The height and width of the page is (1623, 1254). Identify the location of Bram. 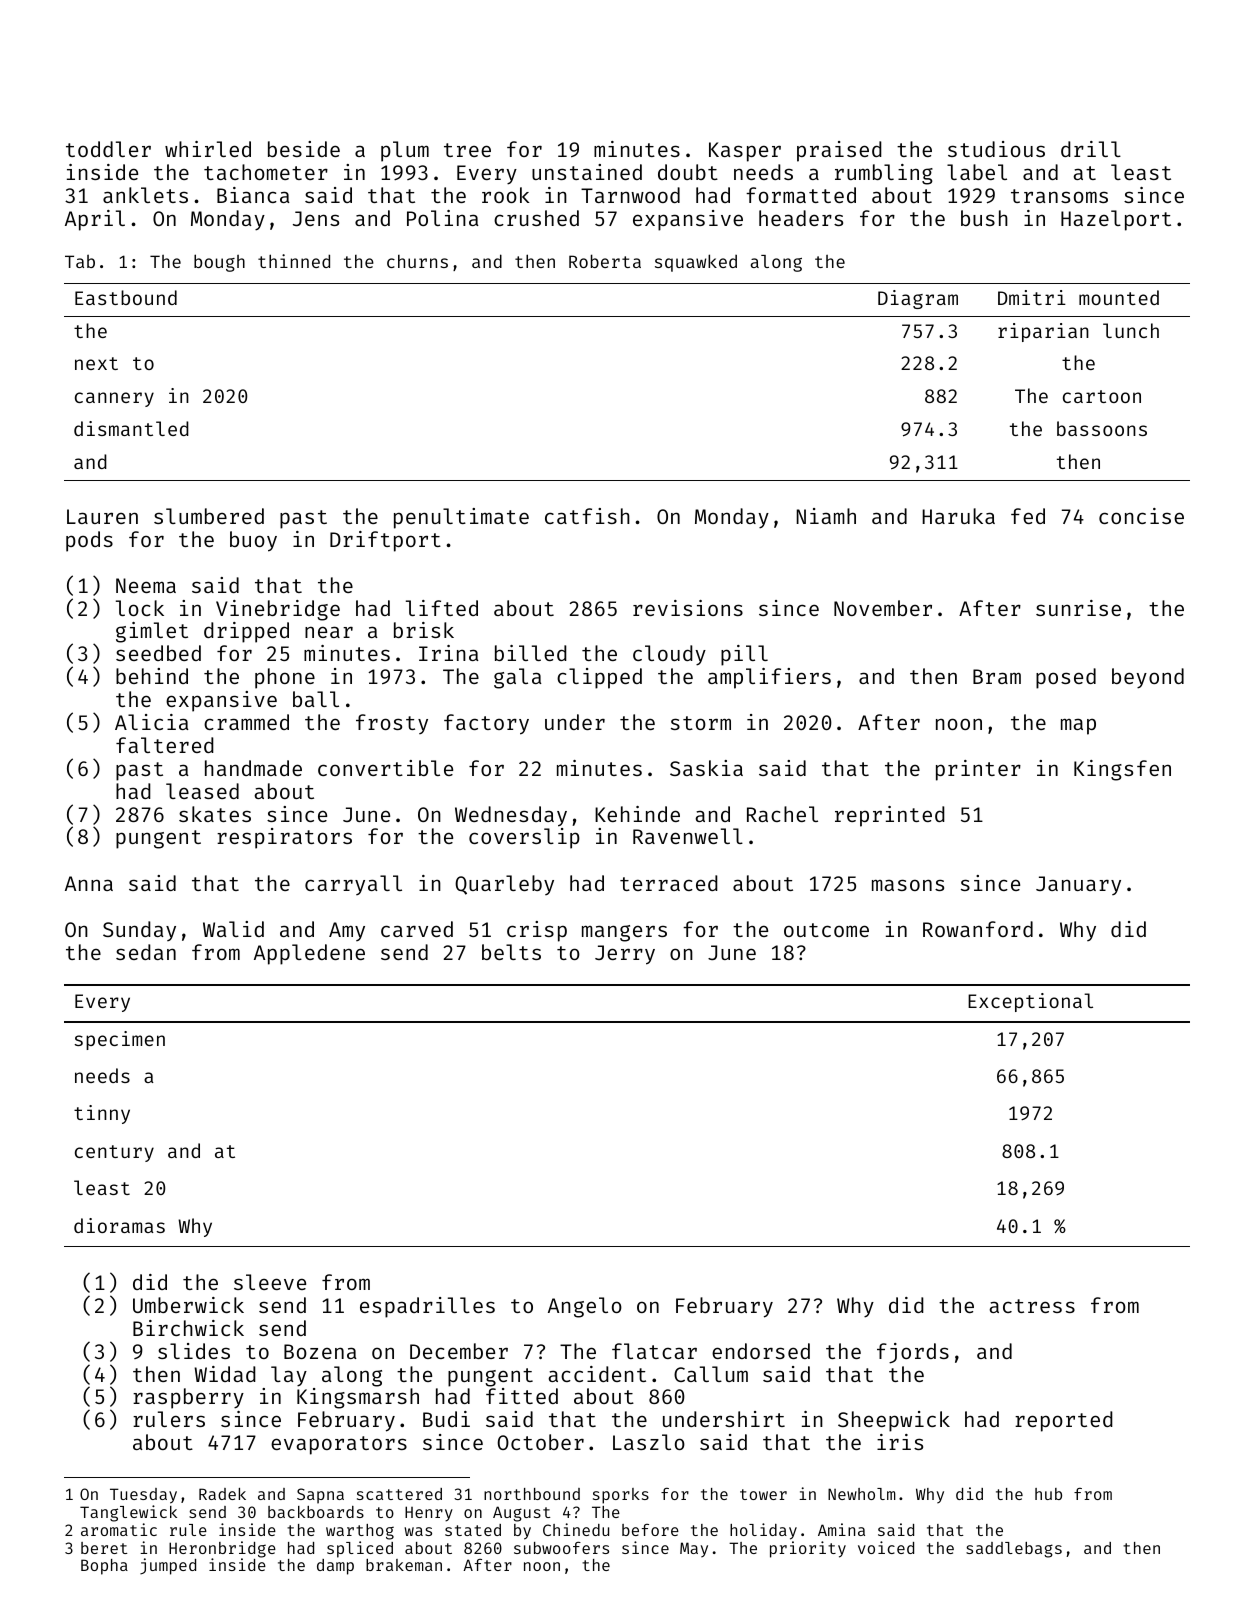
(997, 676).
